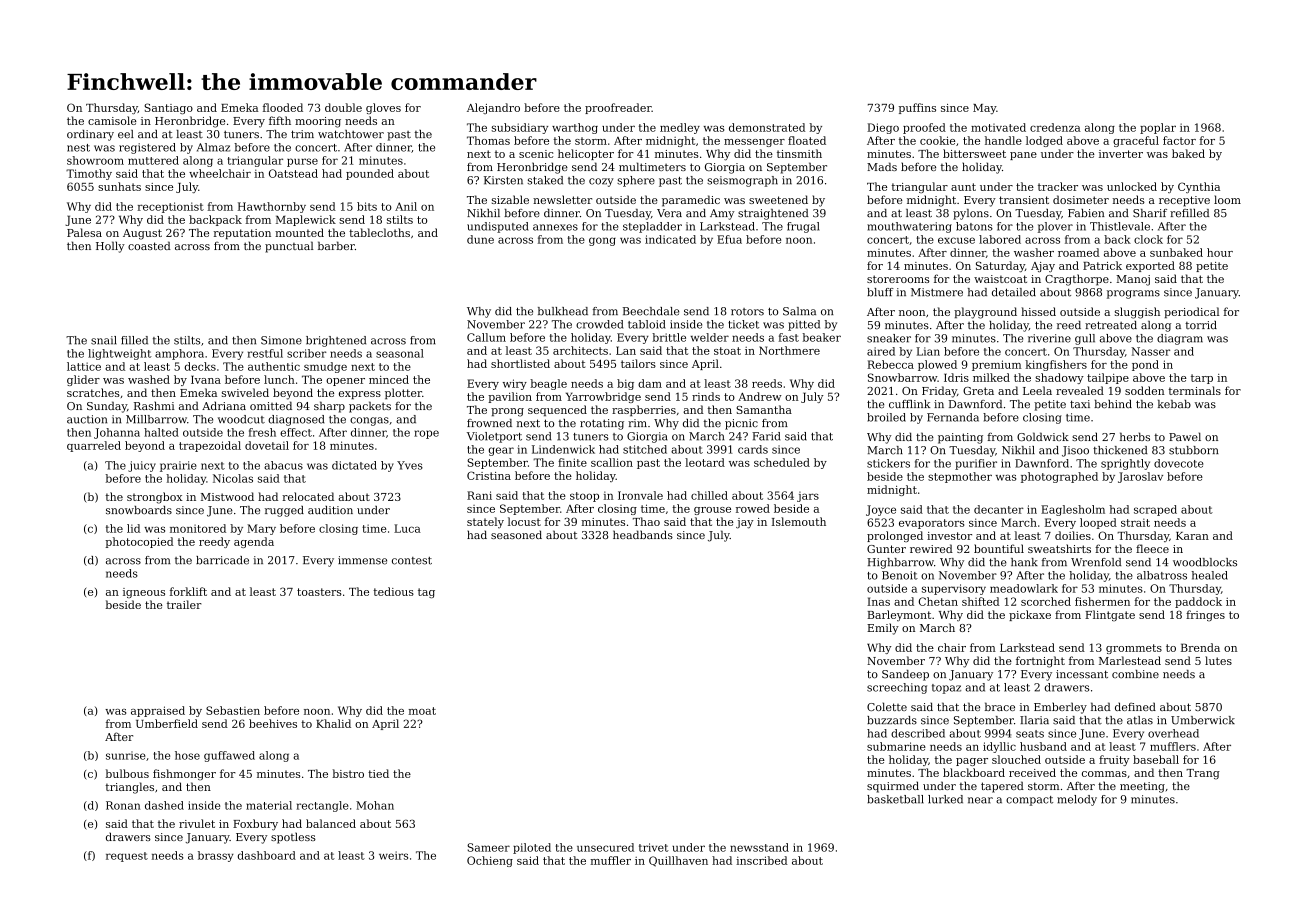 The image size is (1308, 924). What do you see at coordinates (330, 510) in the screenshot?
I see `audition` at bounding box center [330, 510].
